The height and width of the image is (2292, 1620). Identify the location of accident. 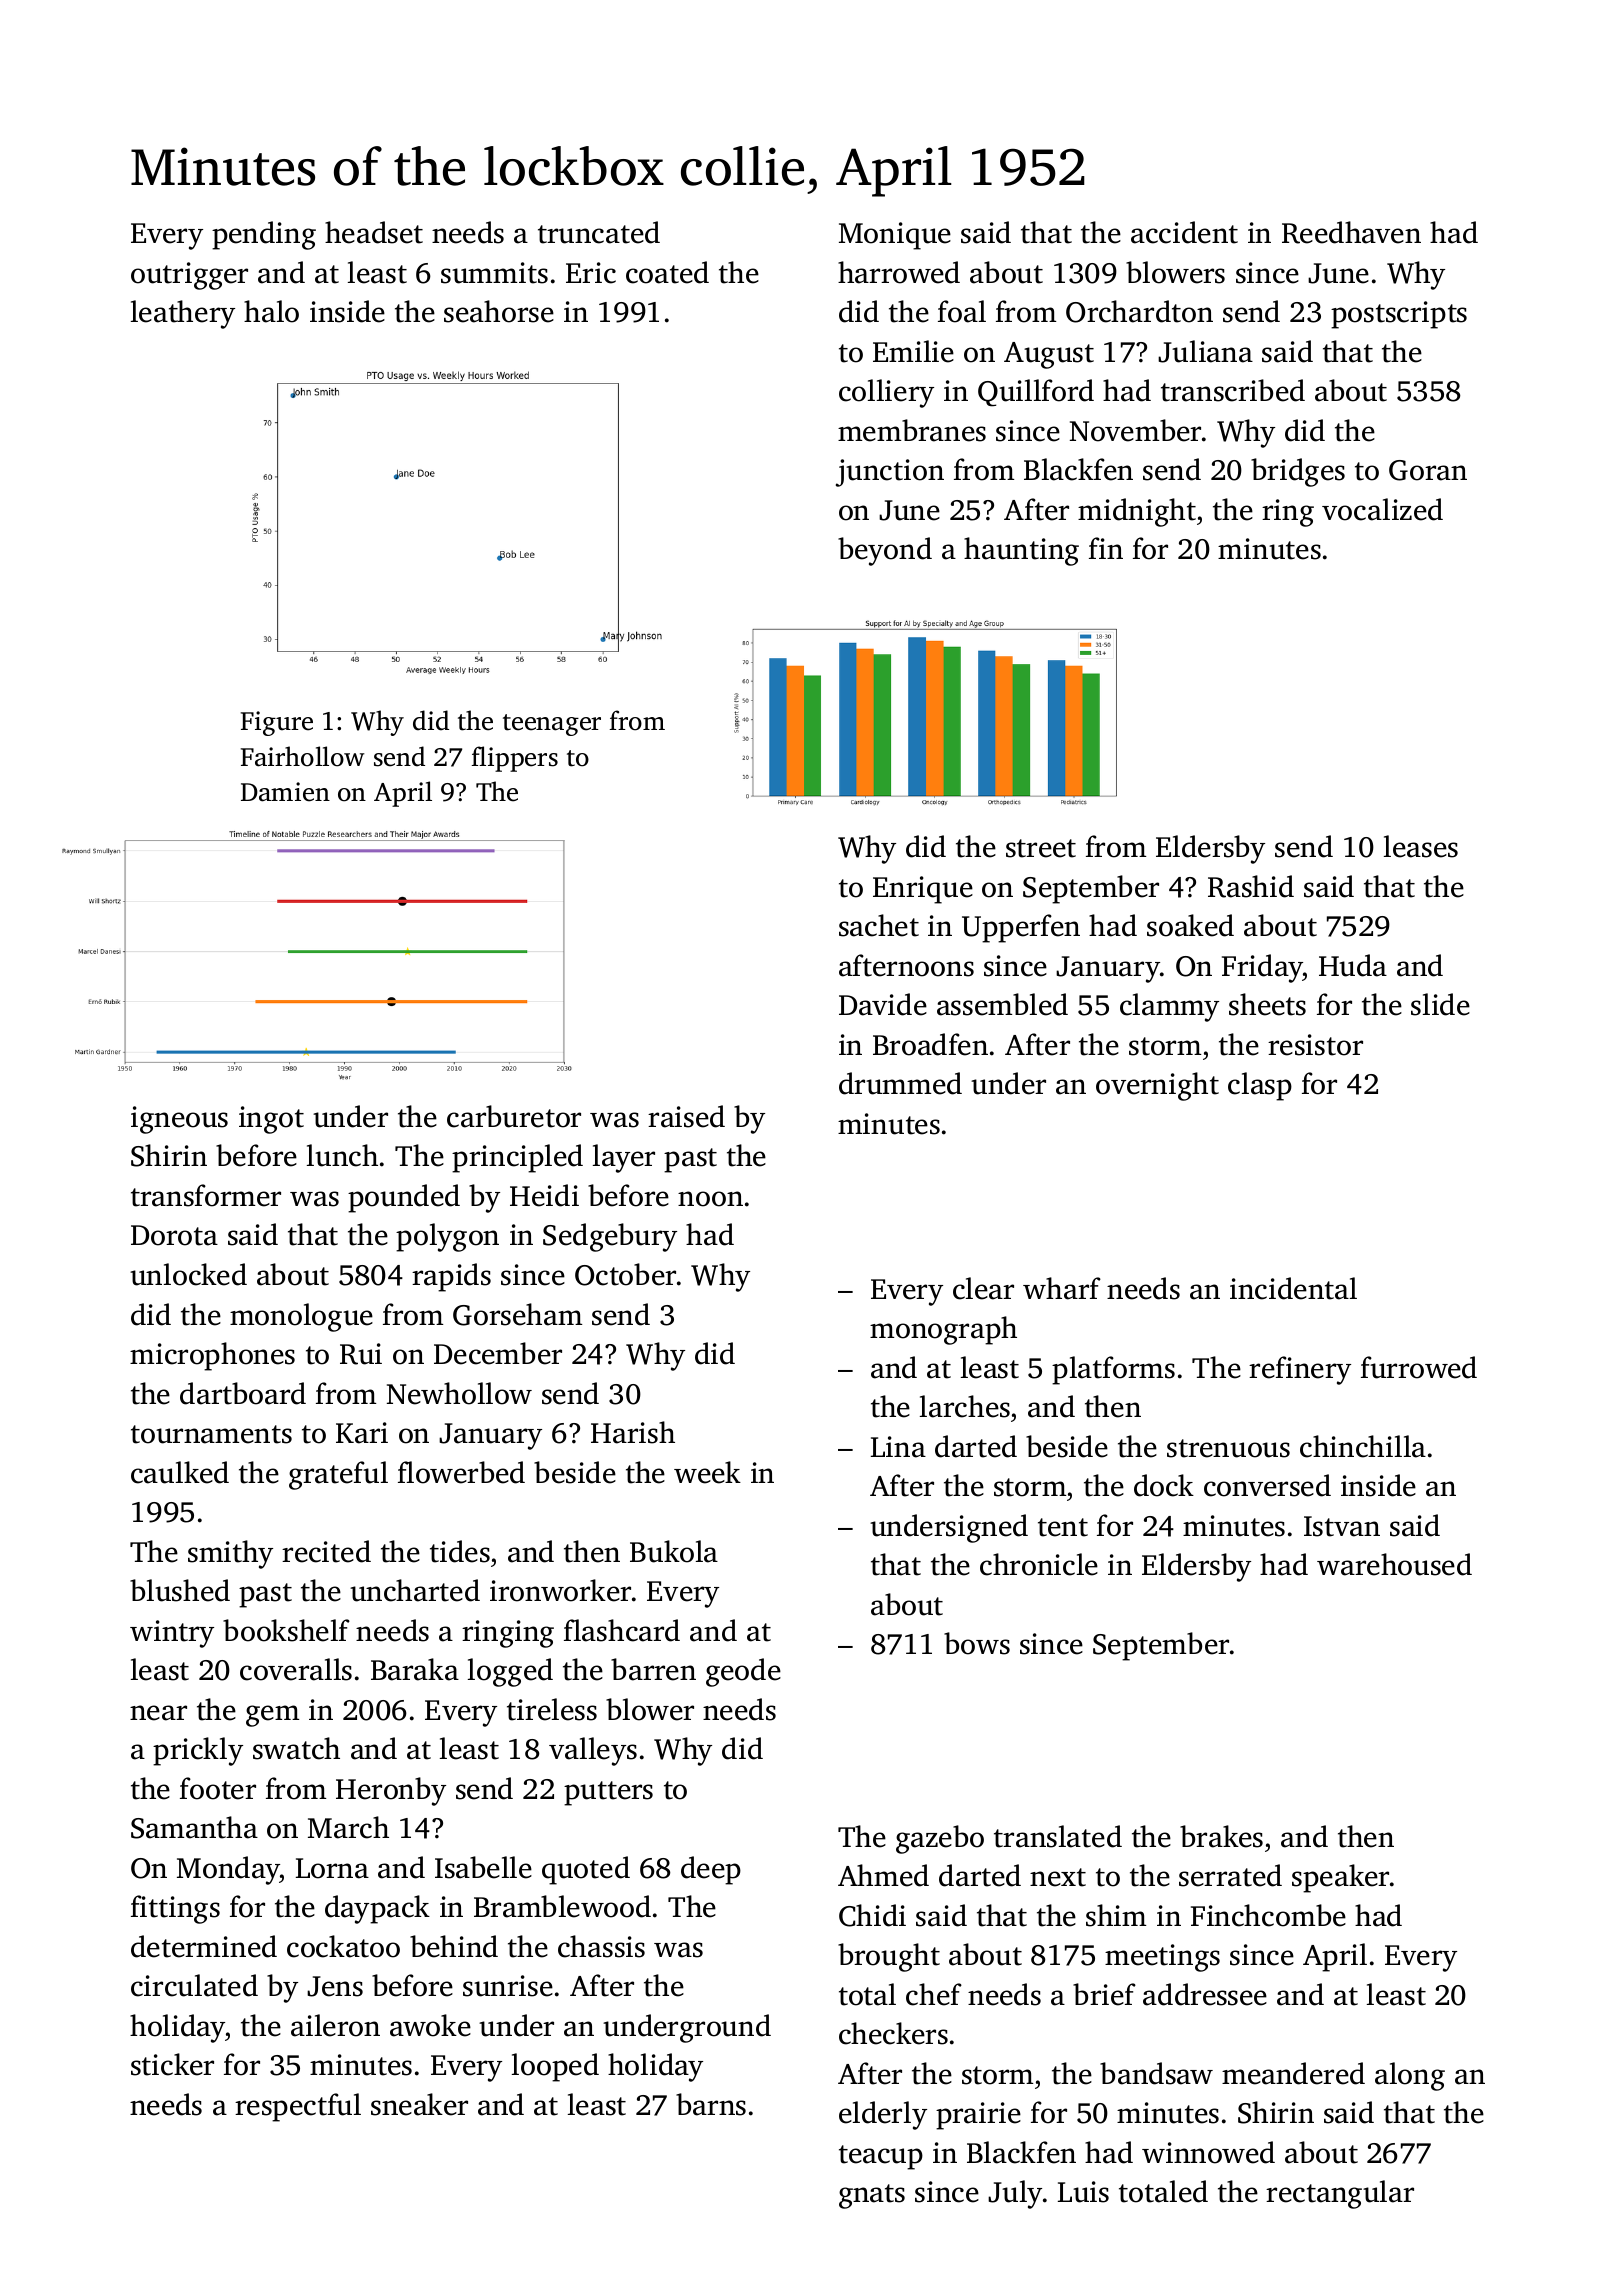
(1184, 232).
